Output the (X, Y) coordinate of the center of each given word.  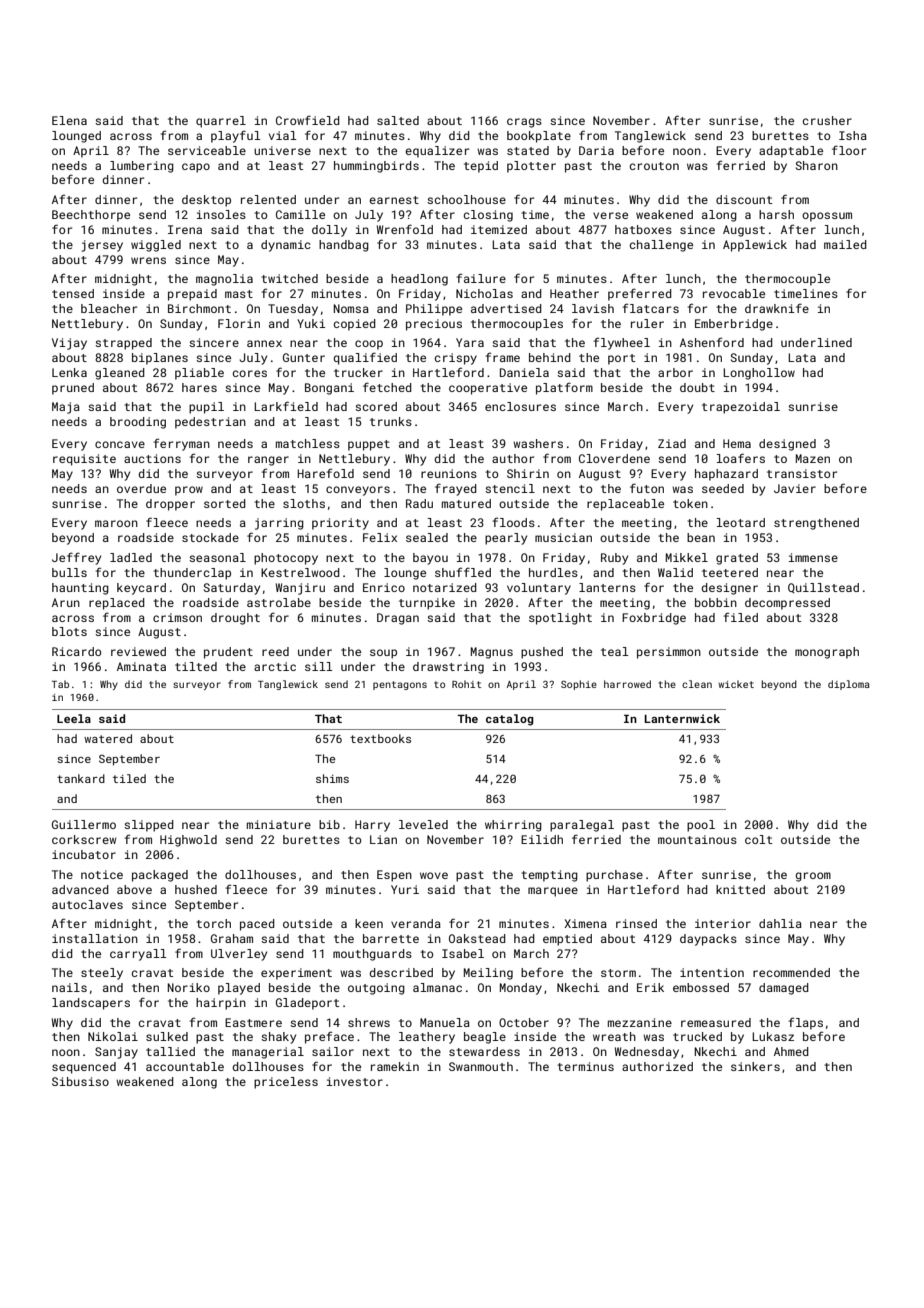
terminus (585, 1066)
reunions (449, 473)
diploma (849, 685)
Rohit (466, 684)
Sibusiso (80, 1081)
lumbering (142, 167)
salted (398, 120)
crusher (827, 120)
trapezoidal (741, 408)
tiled (129, 778)
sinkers (755, 1066)
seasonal (217, 557)
